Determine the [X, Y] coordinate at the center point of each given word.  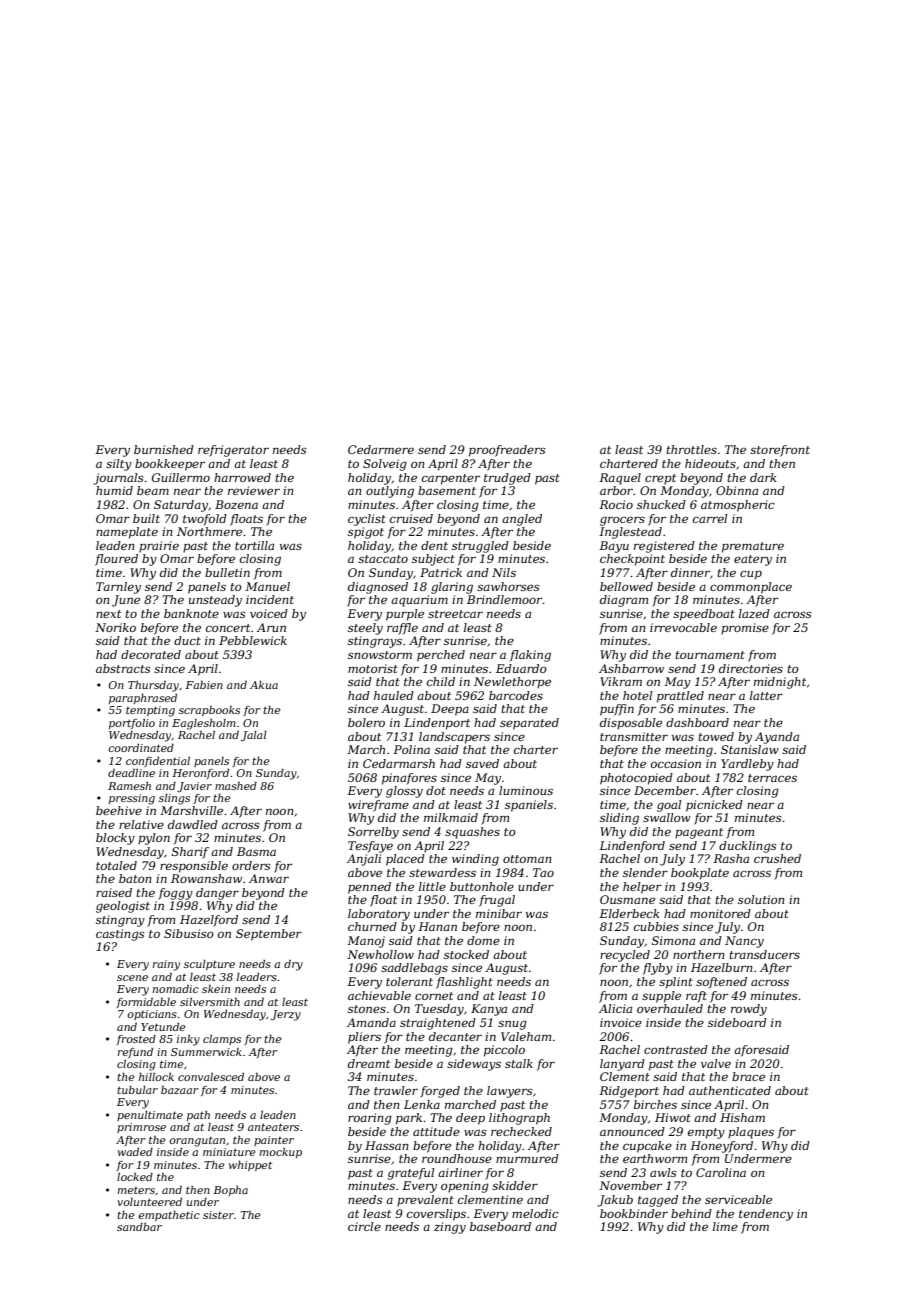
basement [447, 490]
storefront [780, 451]
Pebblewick [253, 640]
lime [725, 1226]
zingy [450, 1228]
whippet [250, 1166]
